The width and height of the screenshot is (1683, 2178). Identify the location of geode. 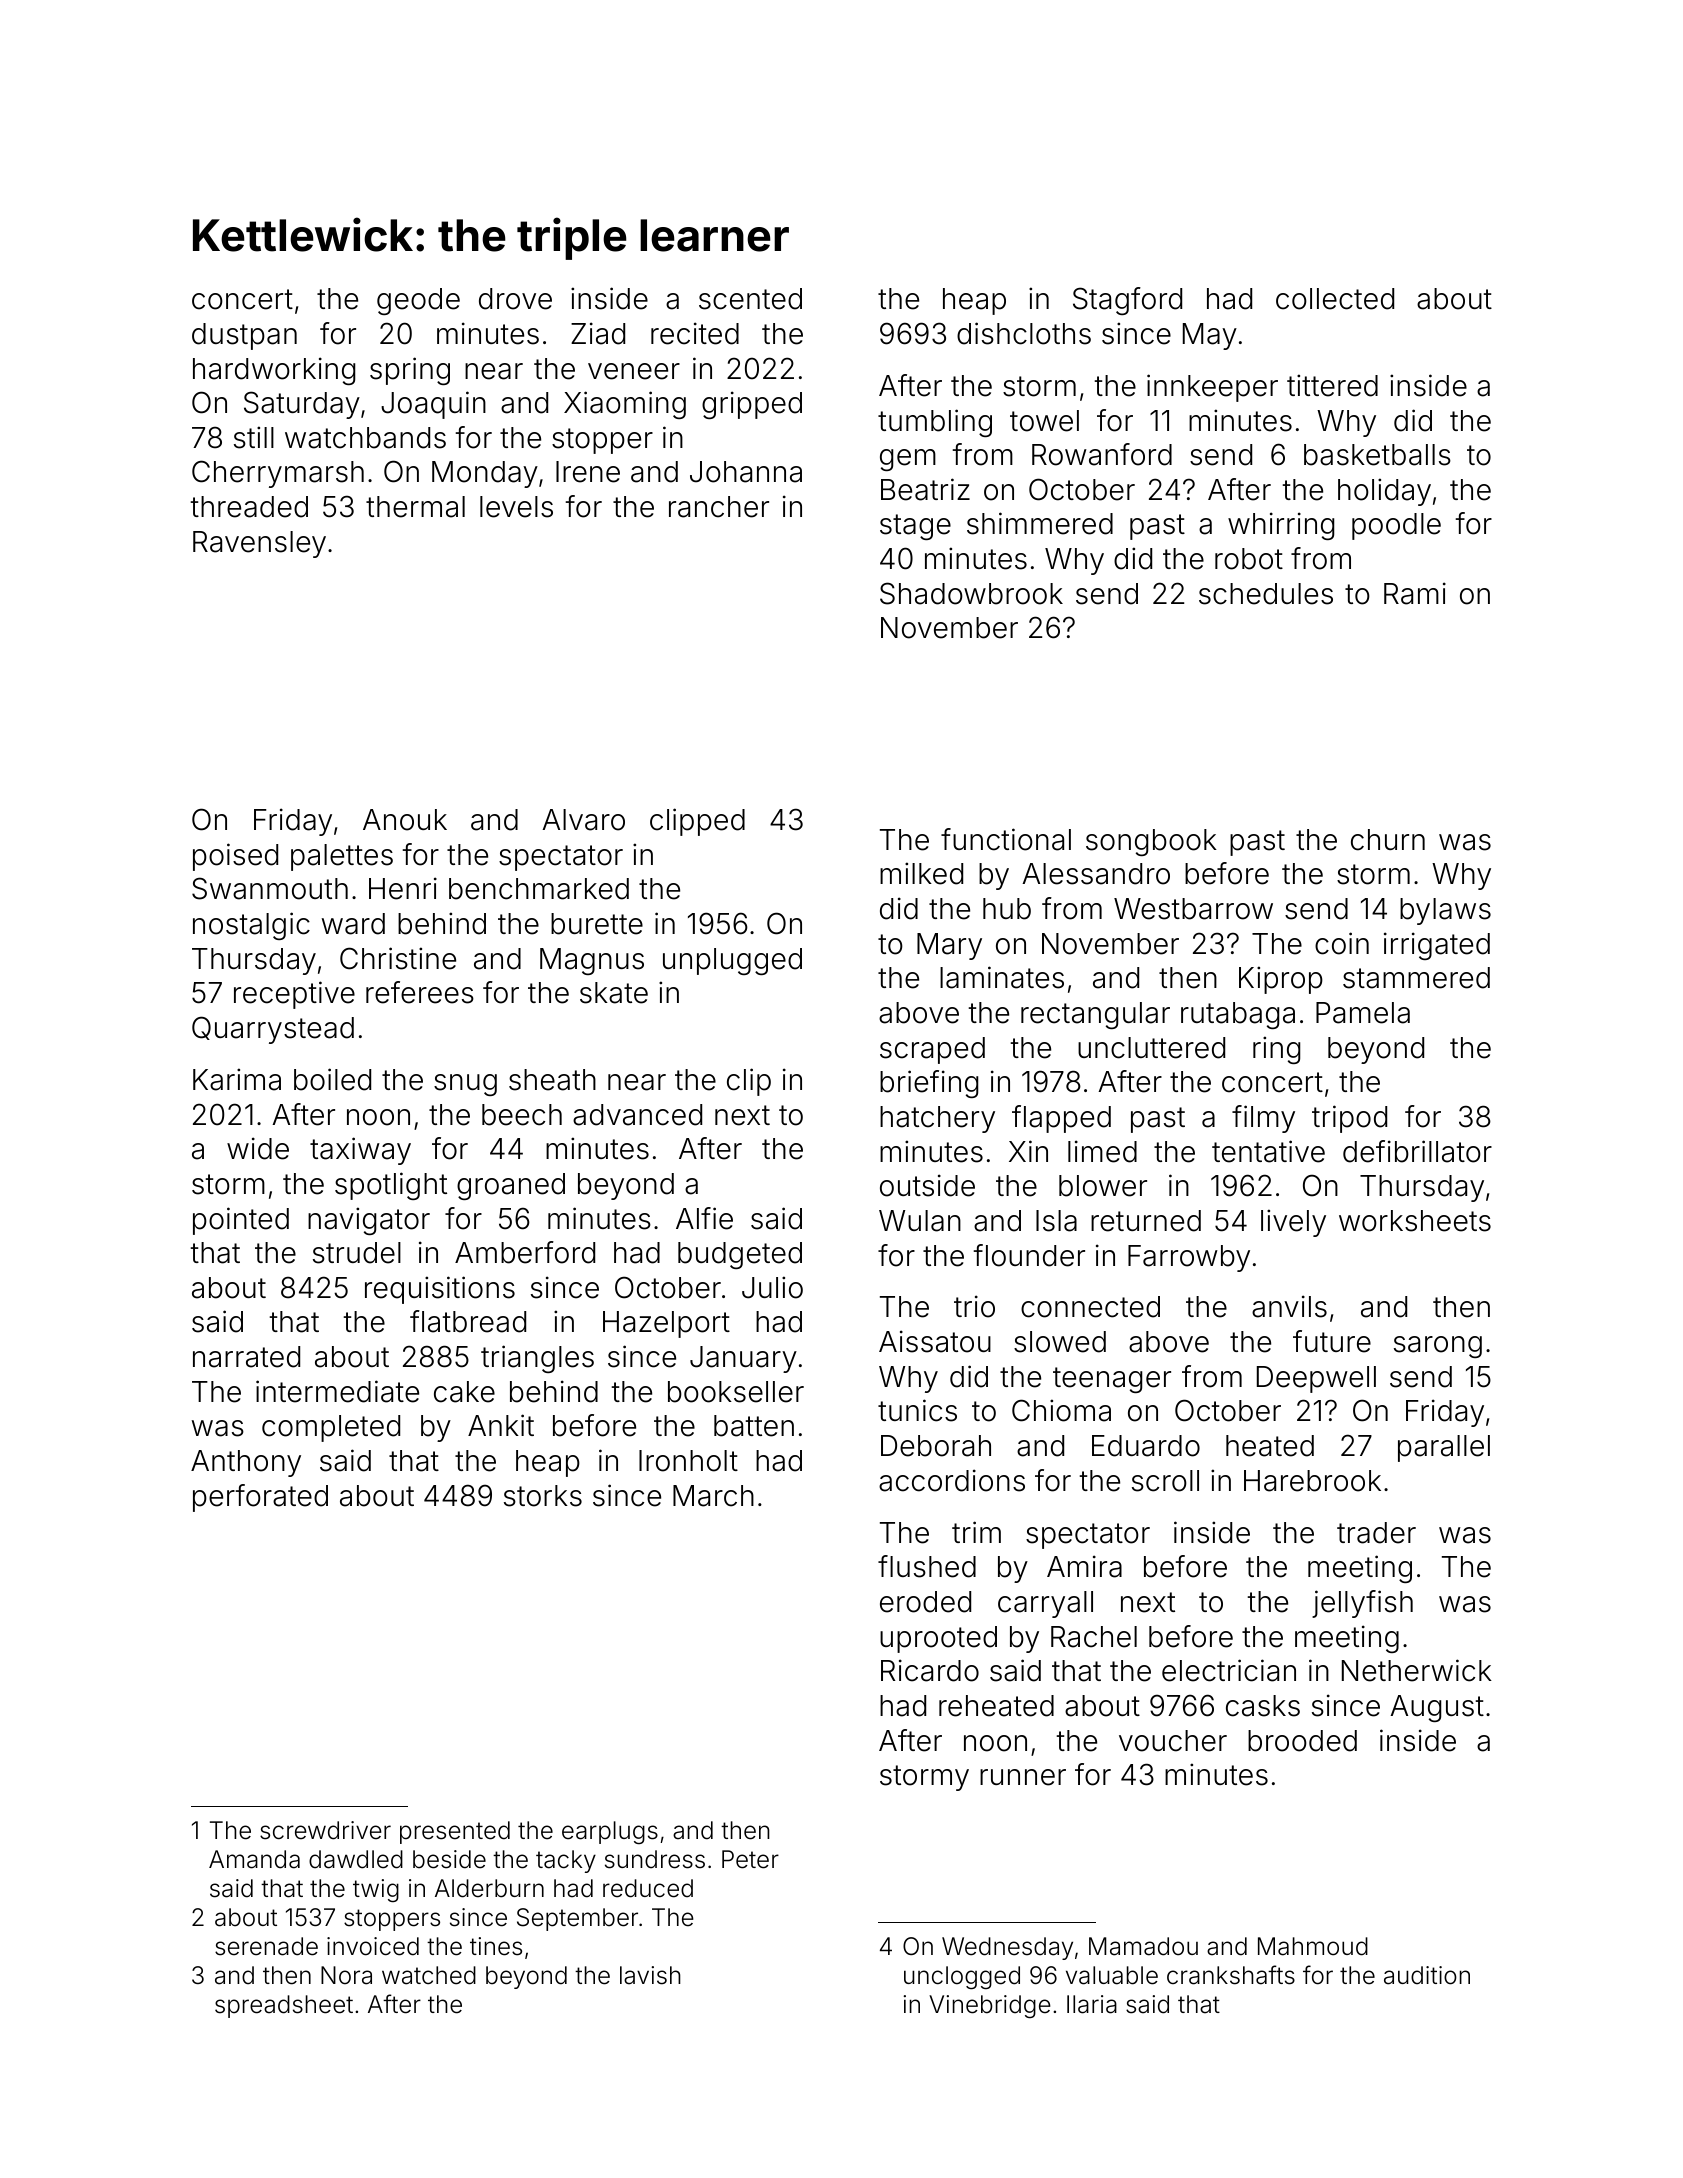
(418, 301).
